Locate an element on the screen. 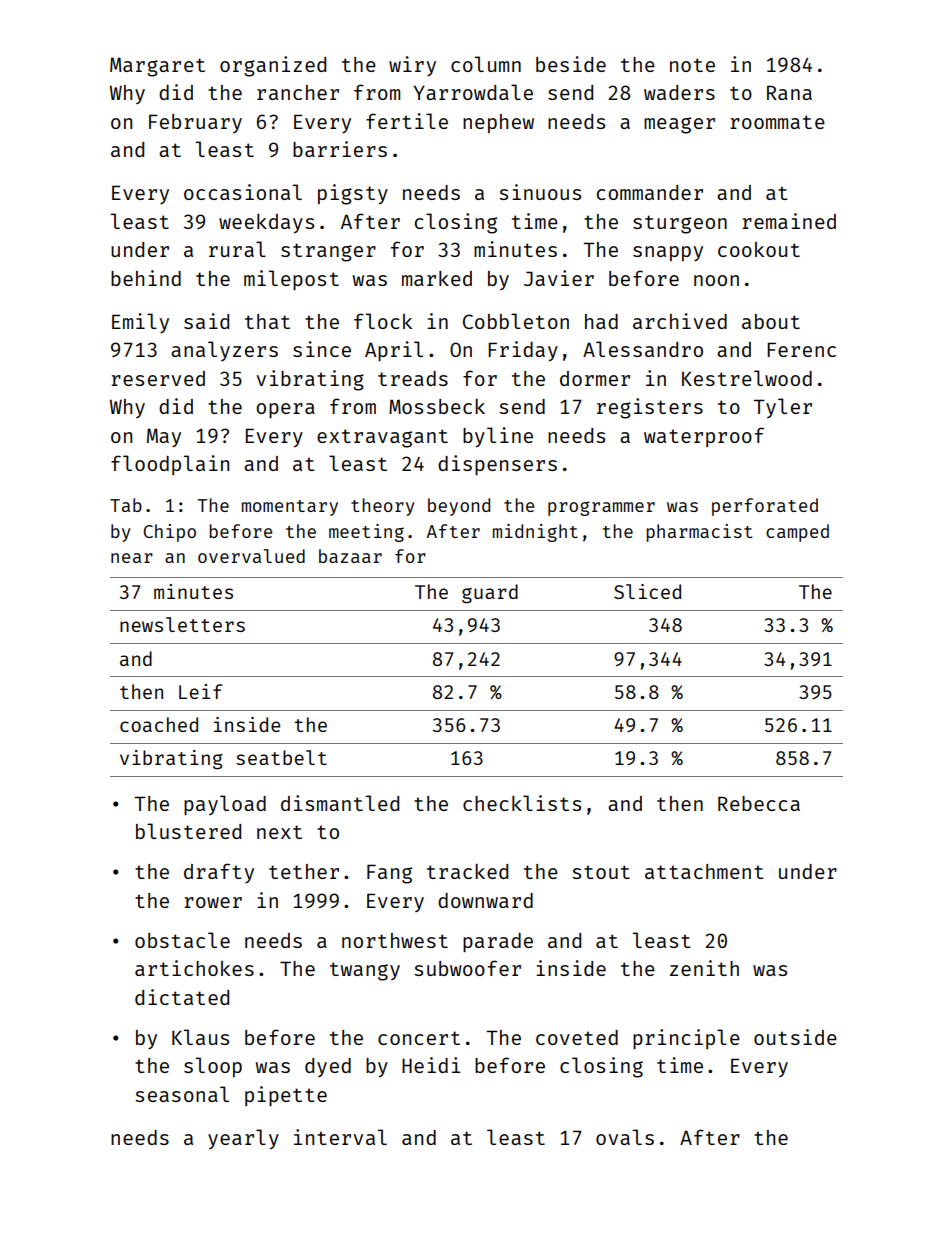 Image resolution: width=952 pixels, height=1233 pixels. pigsty is located at coordinates (353, 194).
